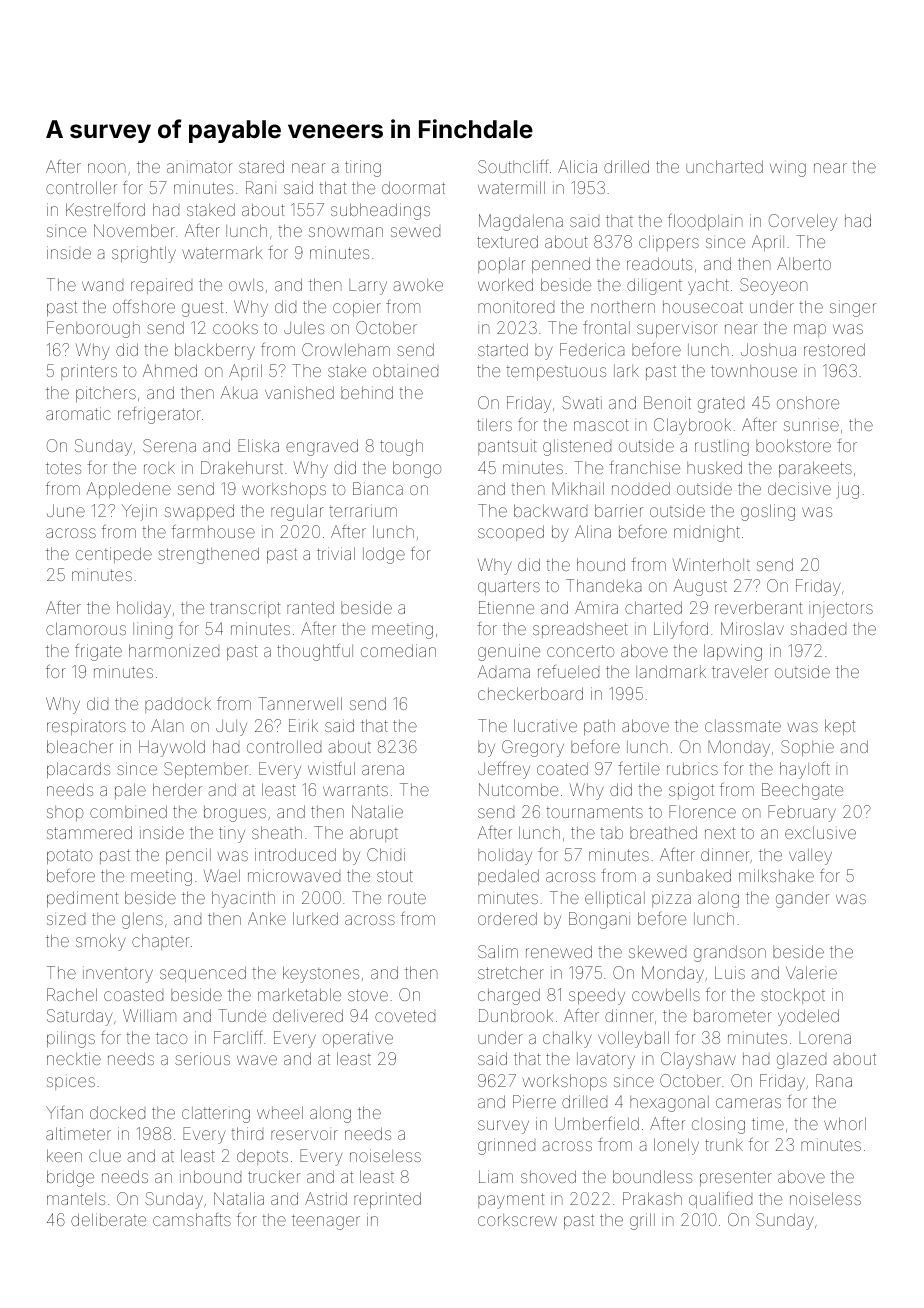  What do you see at coordinates (192, 1219) in the document?
I see `camshafts` at bounding box center [192, 1219].
